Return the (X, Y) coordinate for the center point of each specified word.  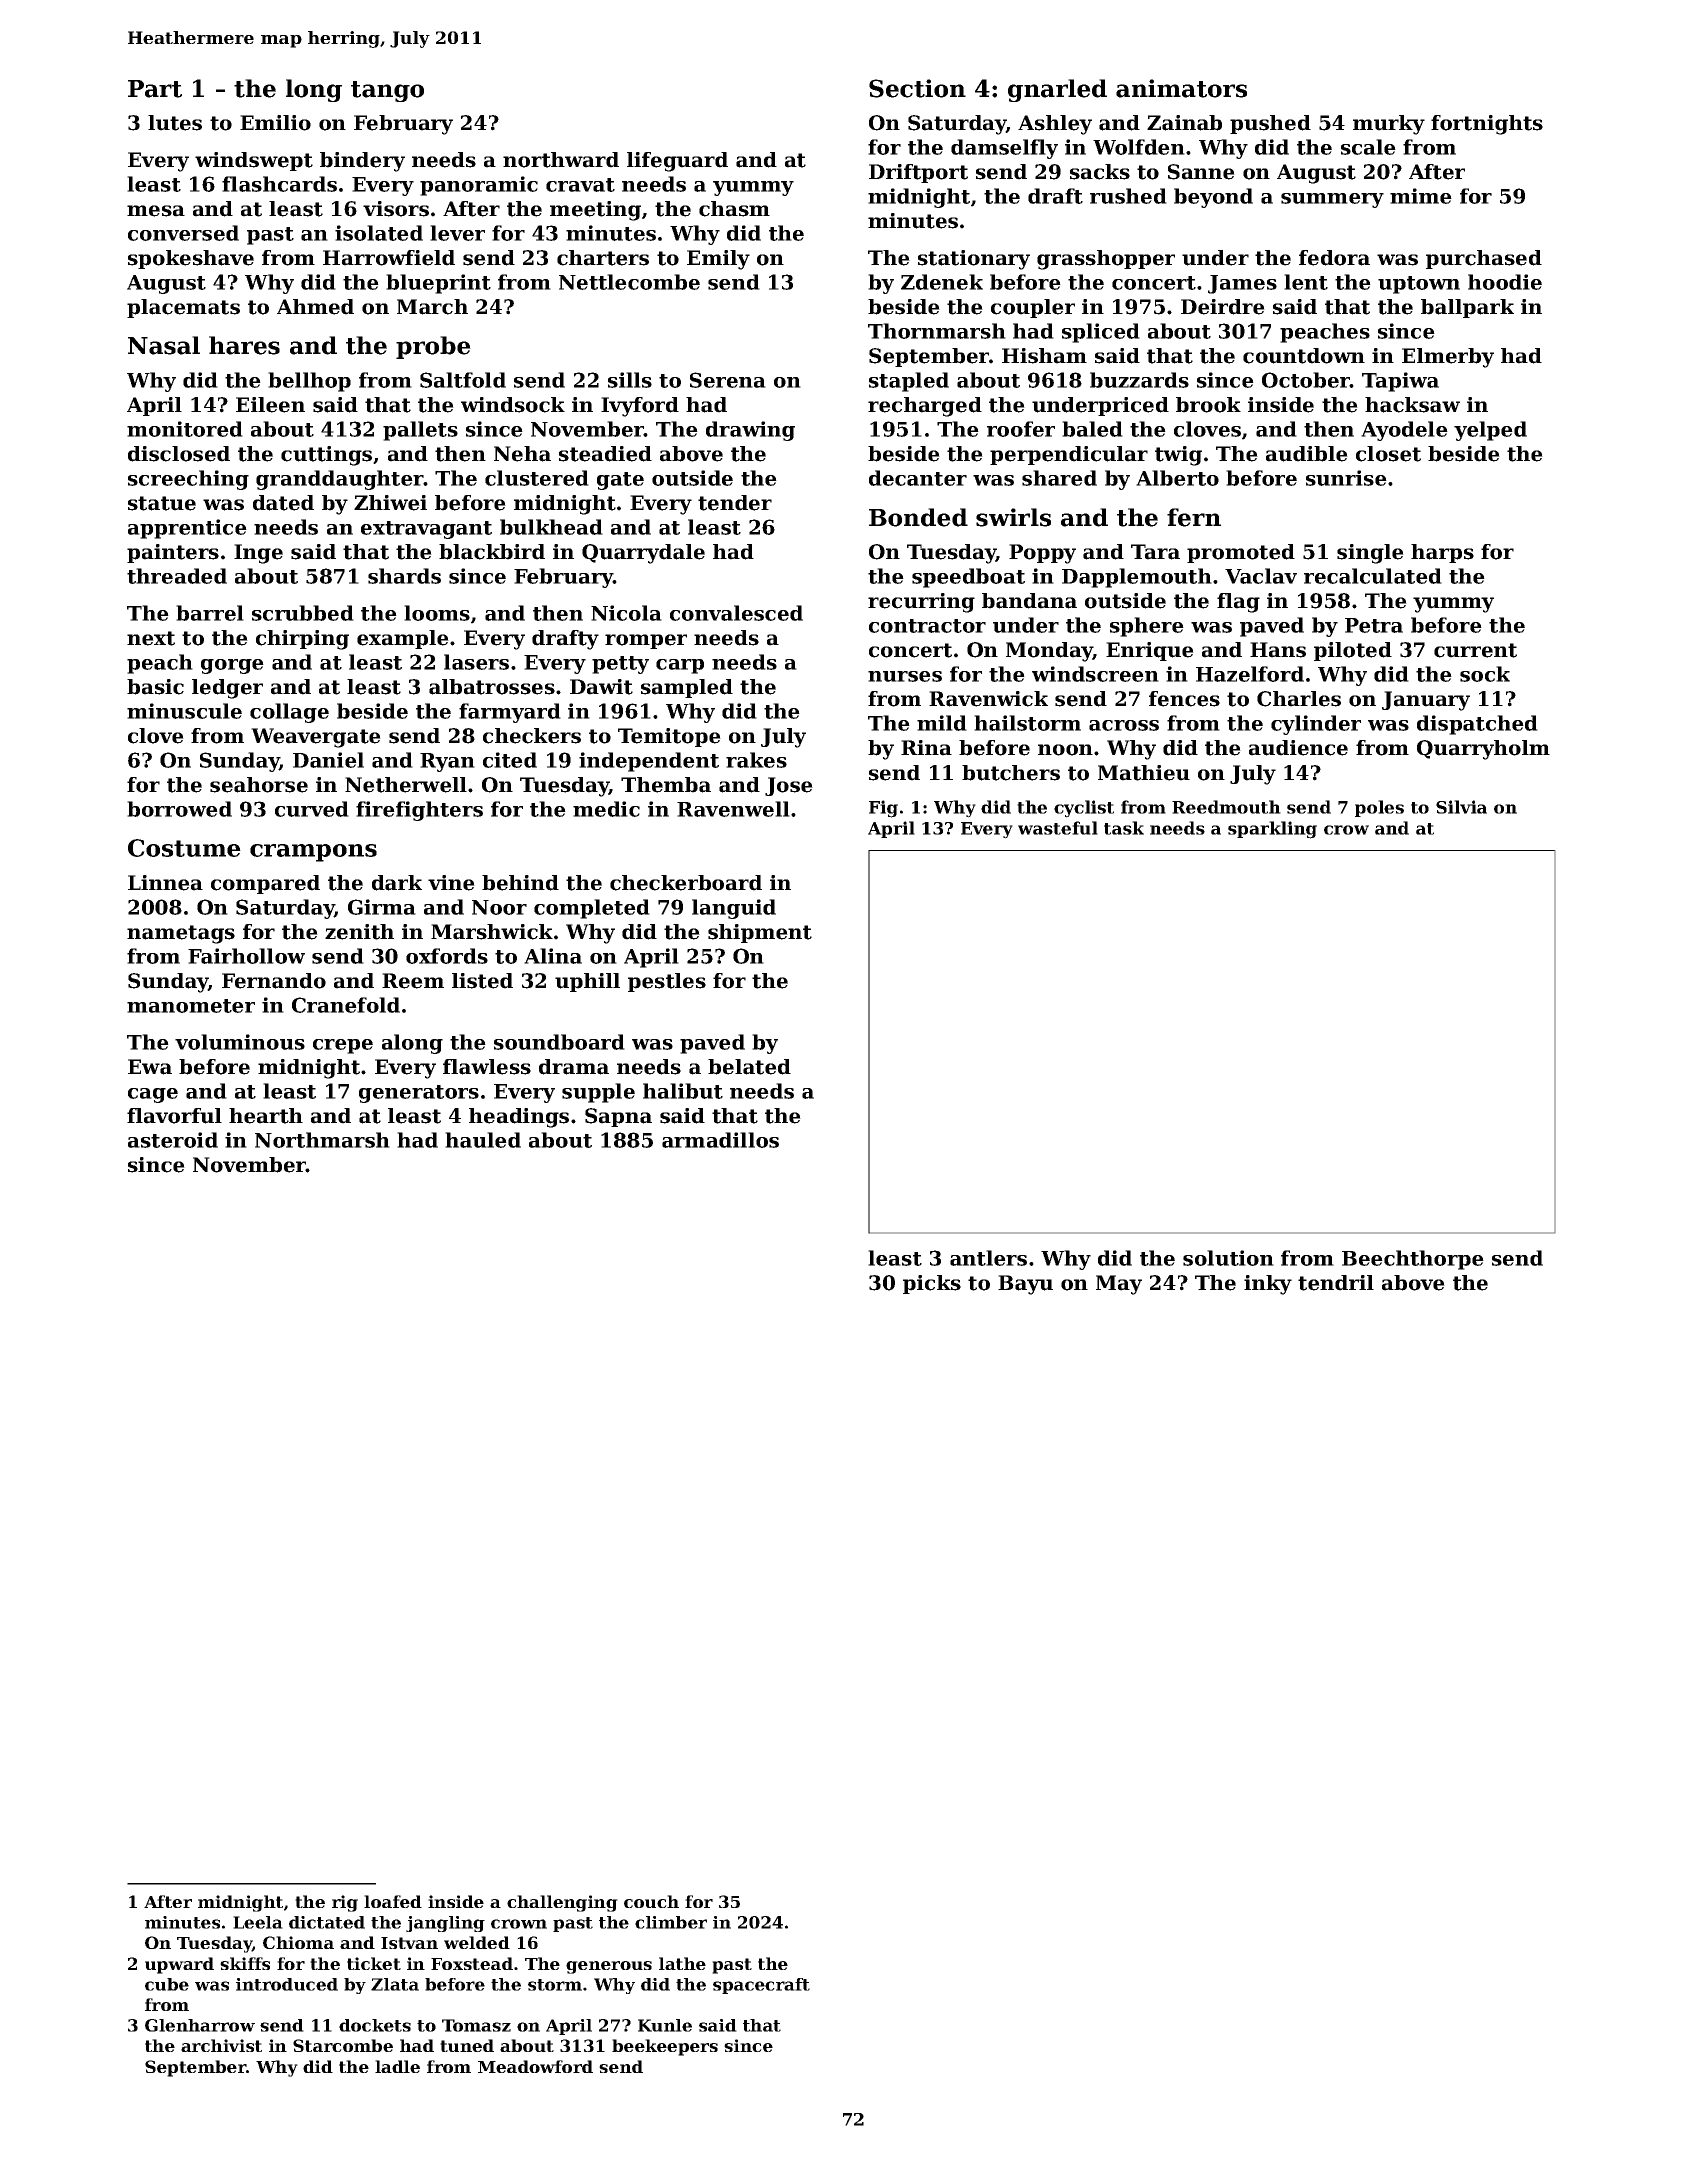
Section (917, 88)
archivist (221, 2045)
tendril (1336, 1283)
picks (932, 1284)
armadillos (720, 1140)
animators (1181, 88)
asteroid (173, 1140)
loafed (393, 1901)
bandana (1029, 601)
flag (1238, 603)
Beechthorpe (1413, 1260)
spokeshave (191, 259)
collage (289, 713)
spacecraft (761, 1986)
